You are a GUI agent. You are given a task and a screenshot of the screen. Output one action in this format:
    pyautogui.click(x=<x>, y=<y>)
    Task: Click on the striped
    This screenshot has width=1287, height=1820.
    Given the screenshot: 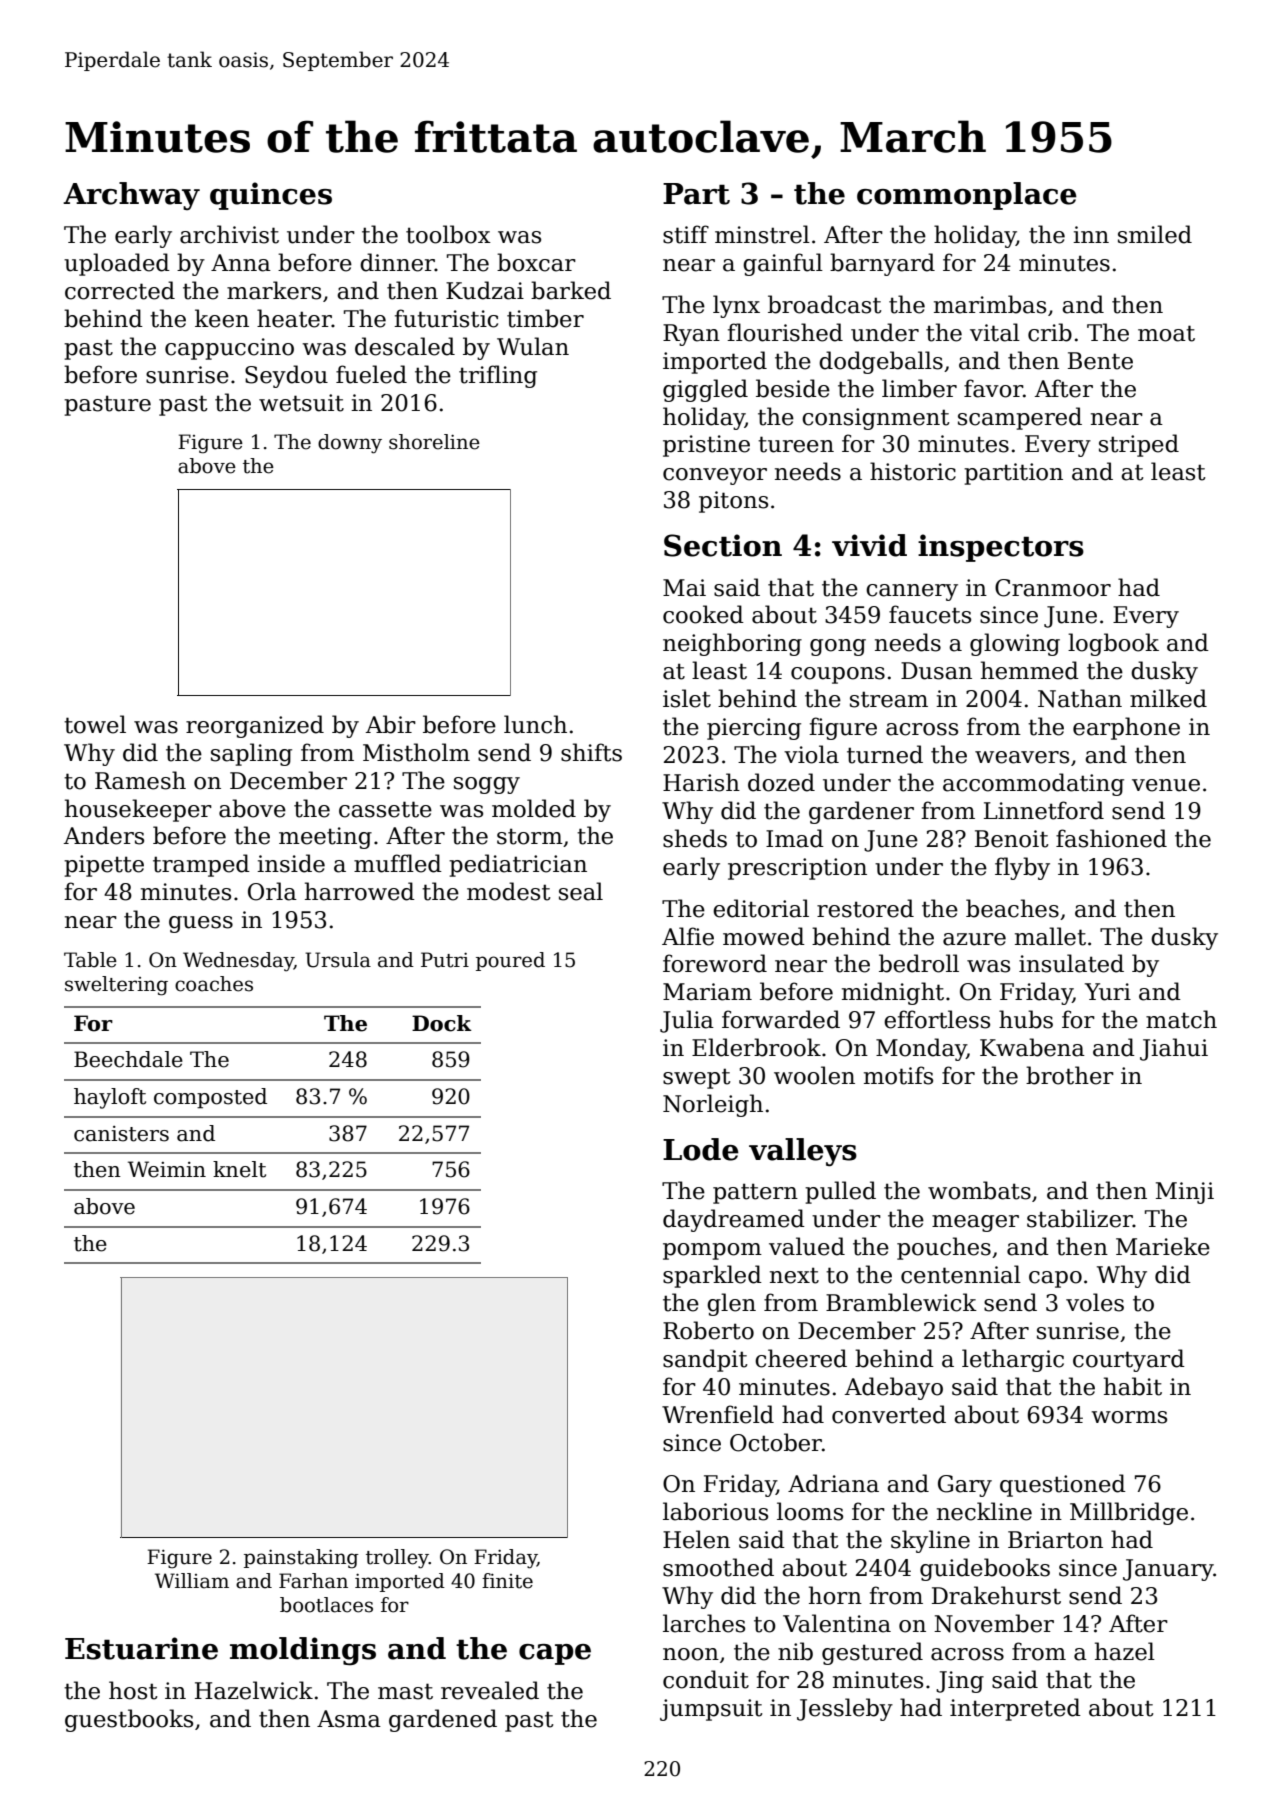 What is the action you would take?
    pyautogui.click(x=1139, y=445)
